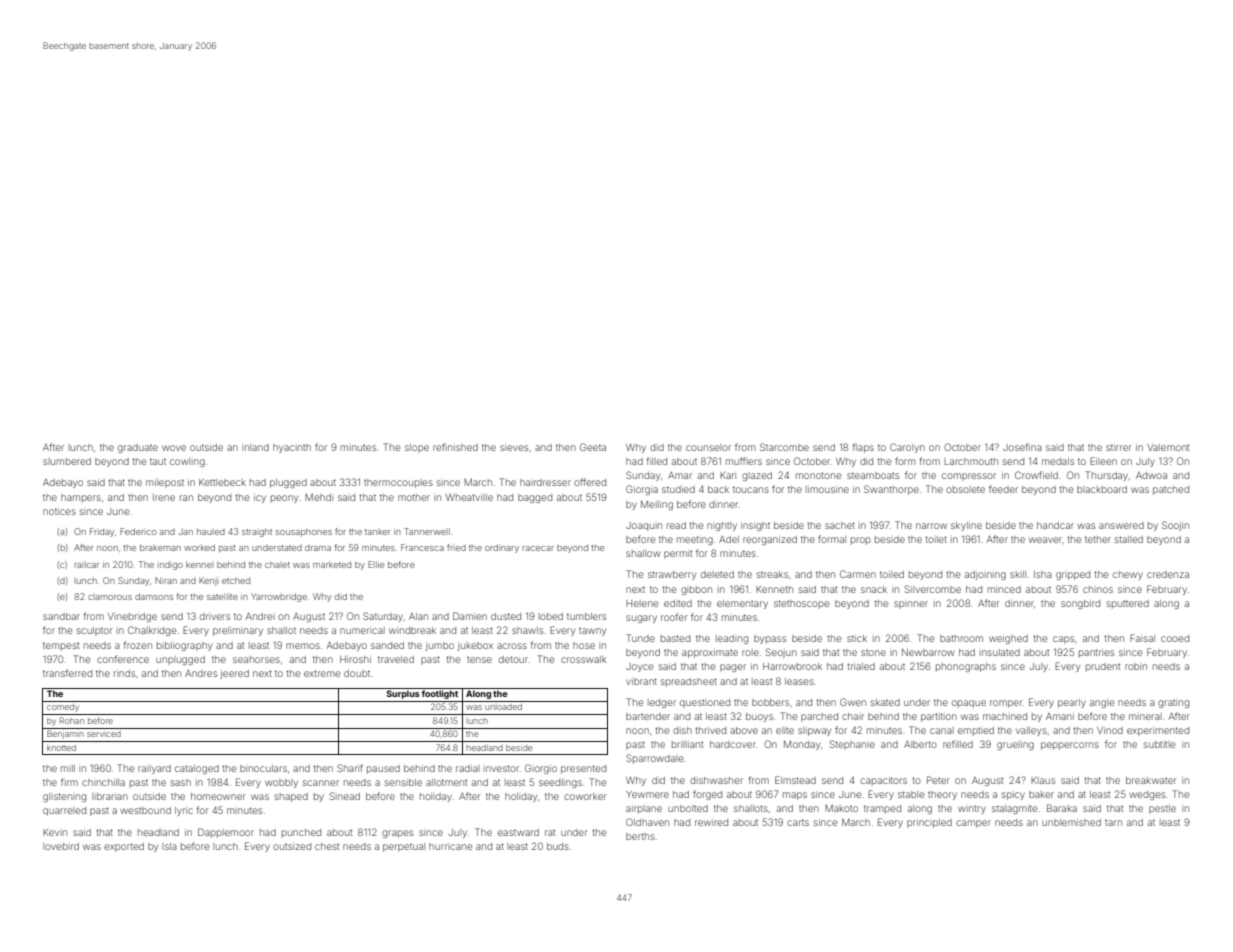 The width and height of the image is (1233, 952). I want to click on Geeta, so click(593, 447).
